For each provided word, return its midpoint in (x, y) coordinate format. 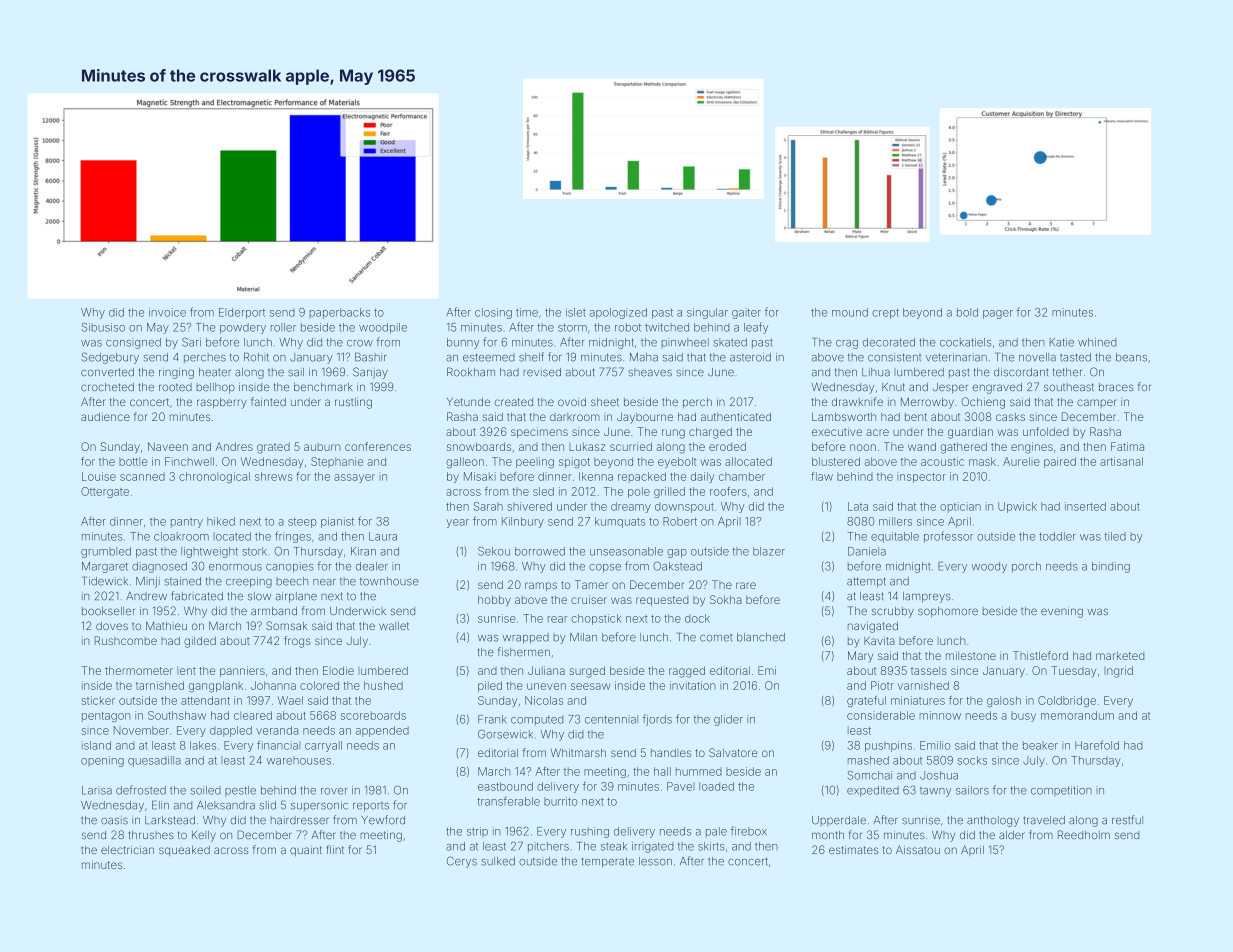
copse (605, 568)
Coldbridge (1067, 701)
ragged (687, 672)
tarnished (160, 685)
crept (885, 314)
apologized (618, 313)
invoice (167, 312)
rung (673, 434)
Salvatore (733, 752)
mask (982, 461)
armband (274, 611)
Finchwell (189, 461)
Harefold (1097, 745)
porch (1026, 567)
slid (268, 805)
